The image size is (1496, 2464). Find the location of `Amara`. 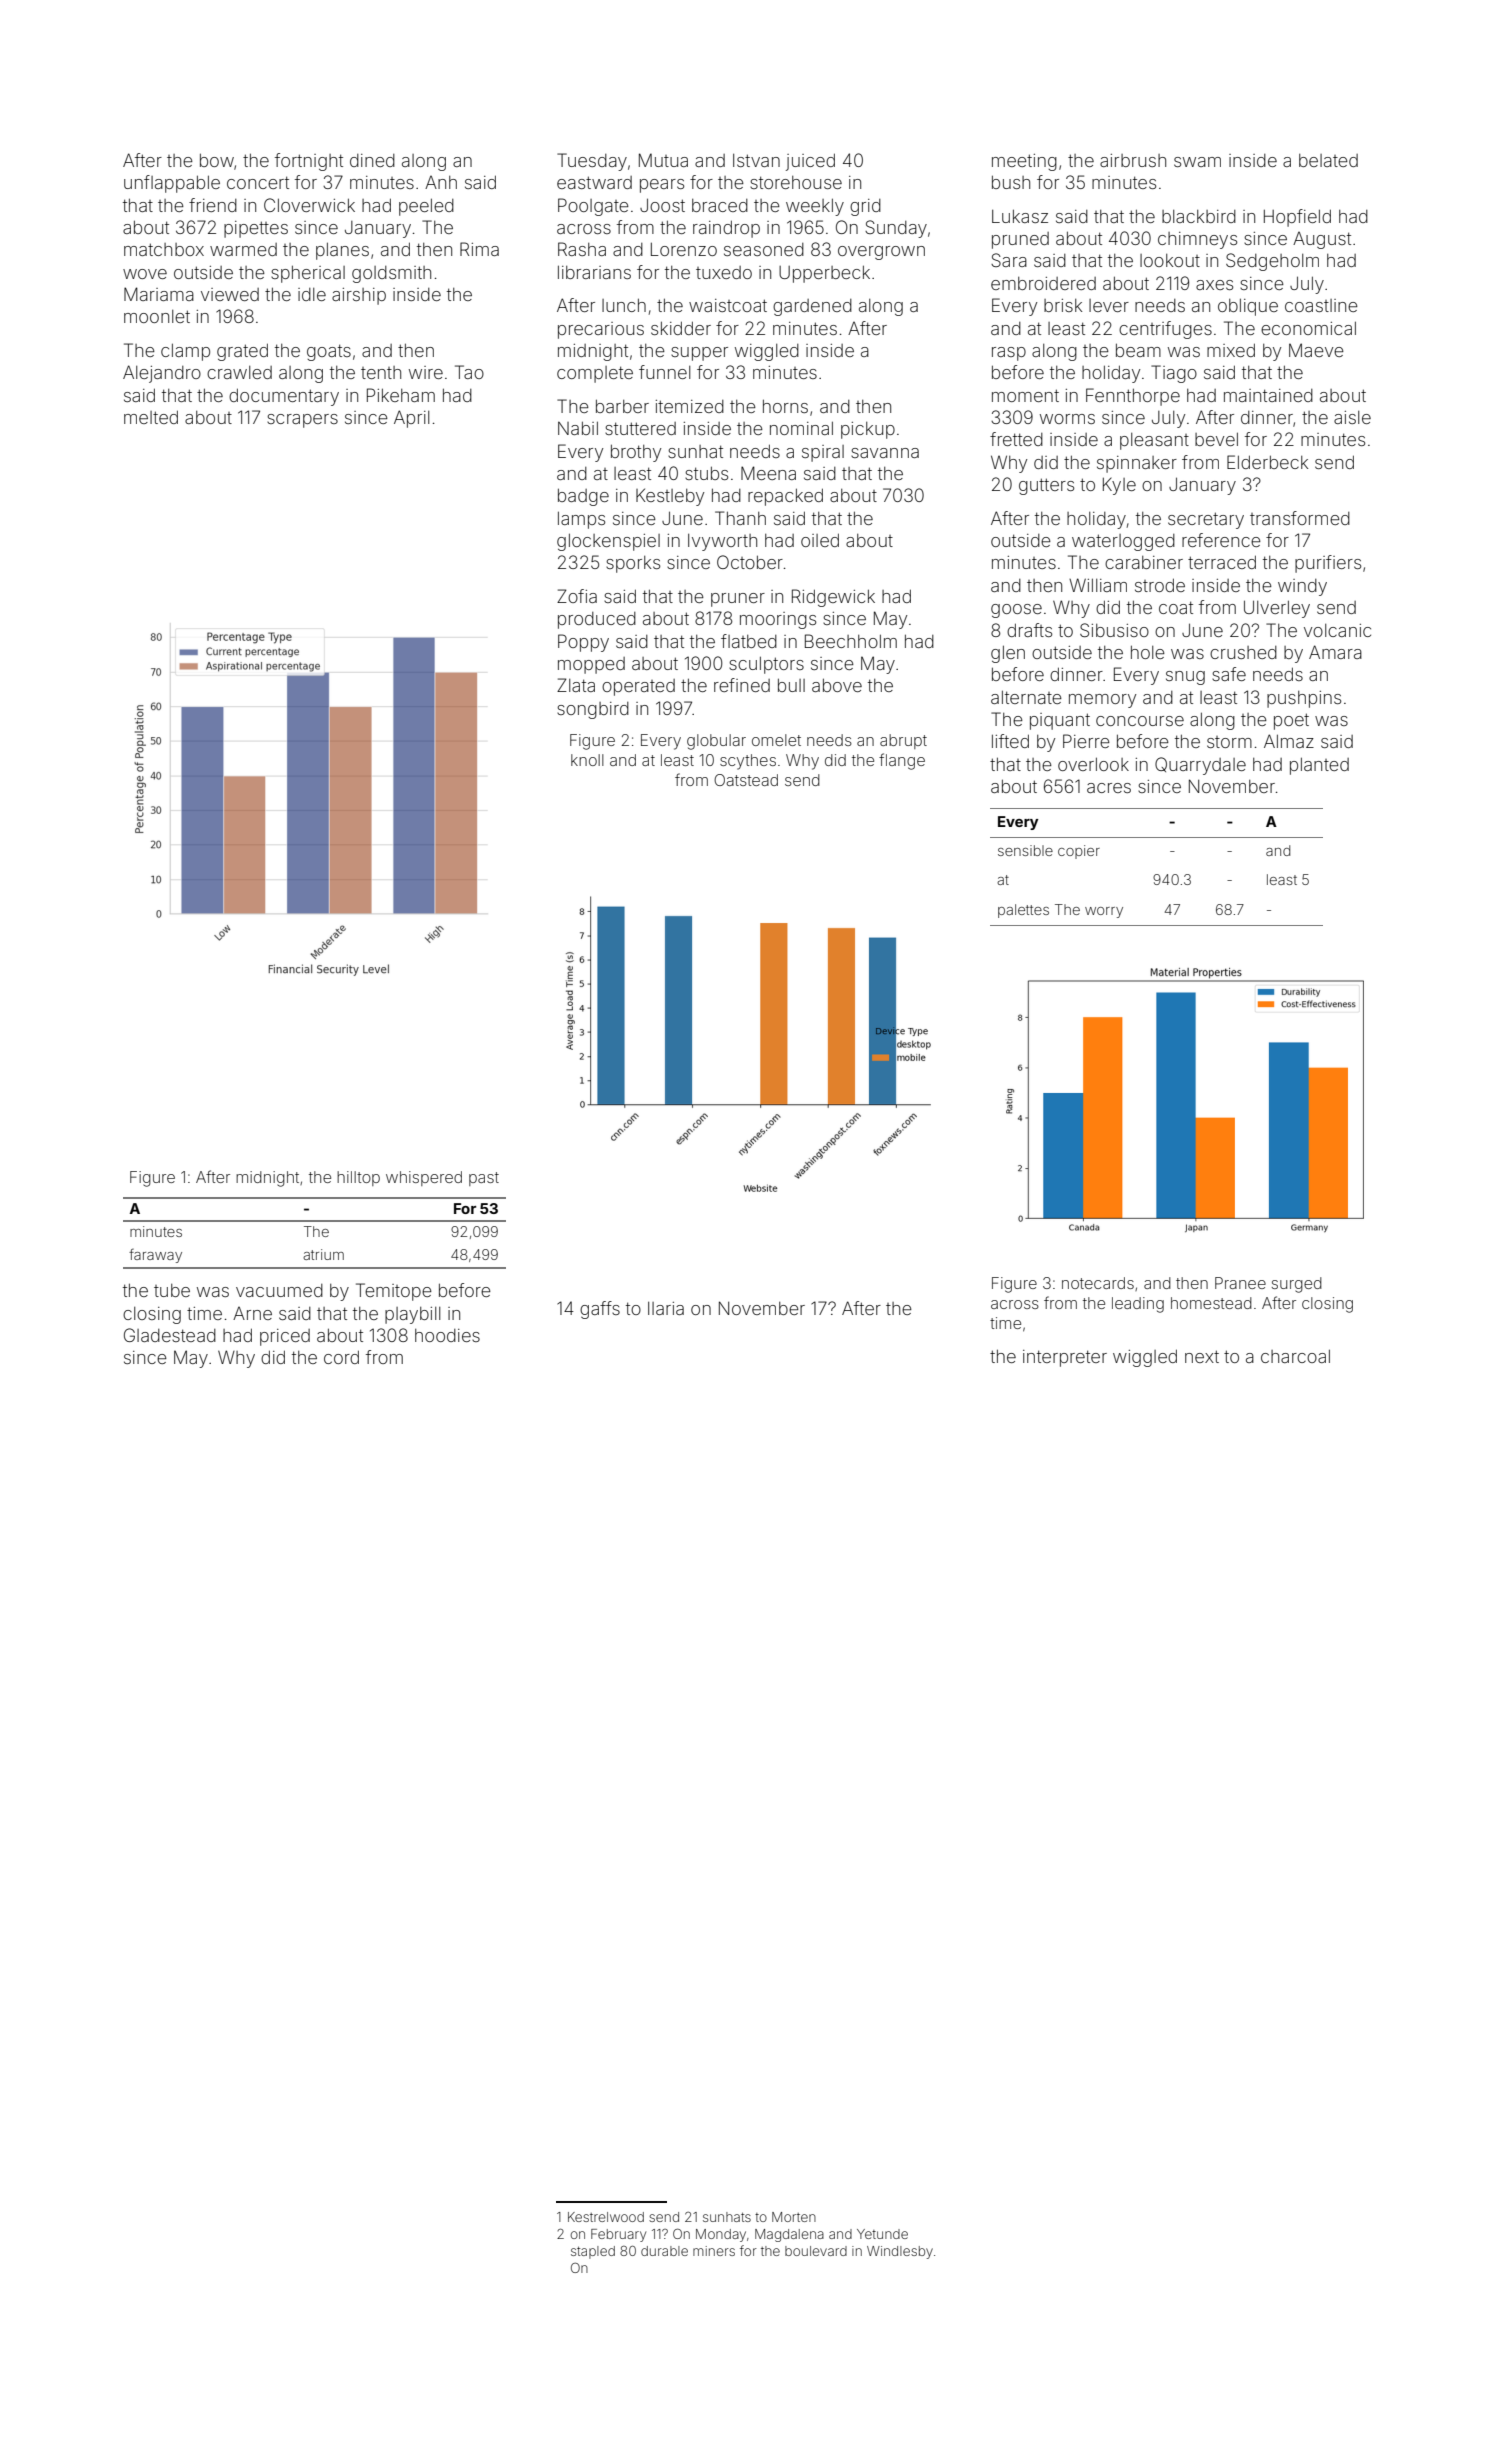

Amara is located at coordinates (1335, 652).
